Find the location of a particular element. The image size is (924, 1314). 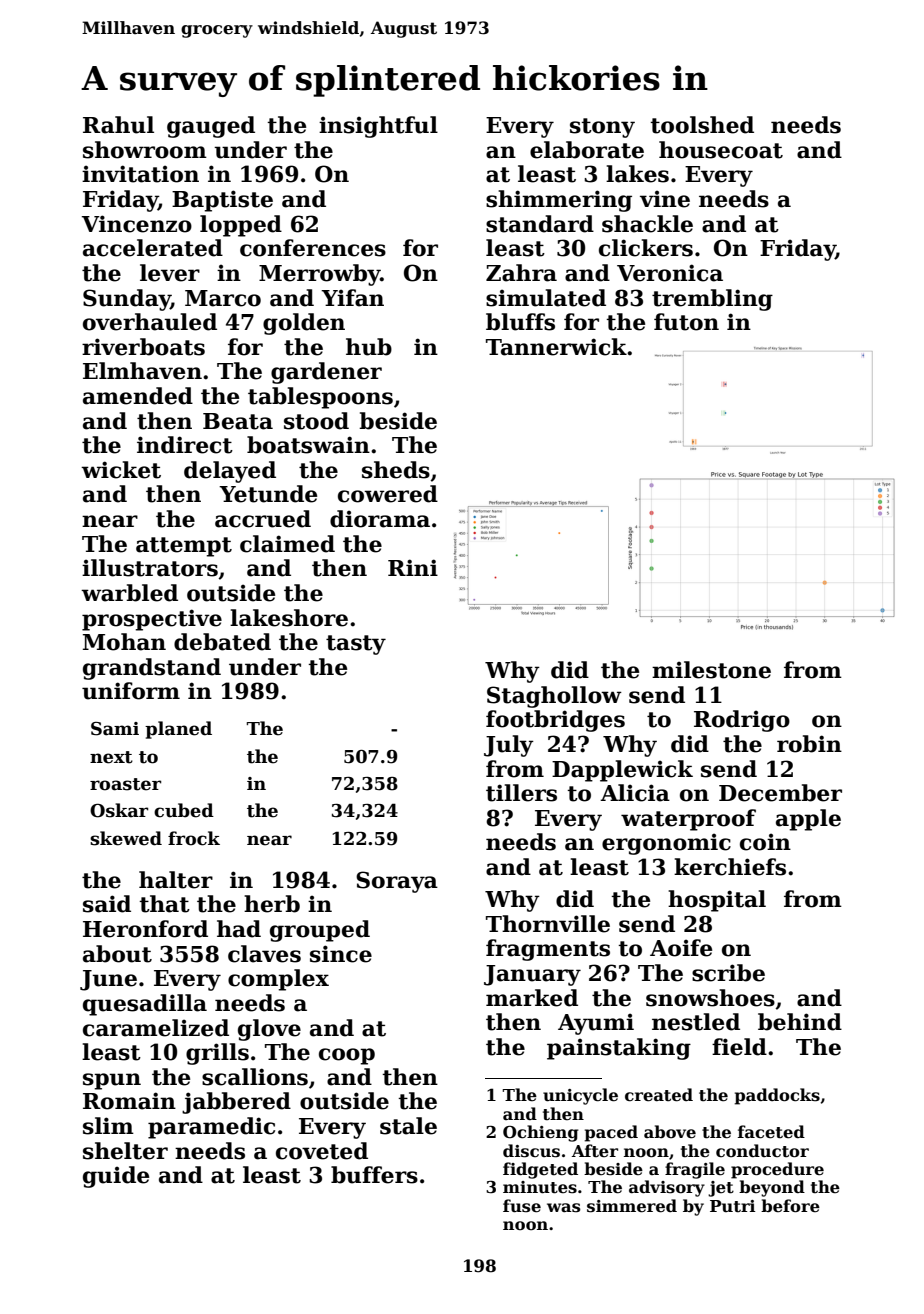

tillers is located at coordinates (521, 793).
